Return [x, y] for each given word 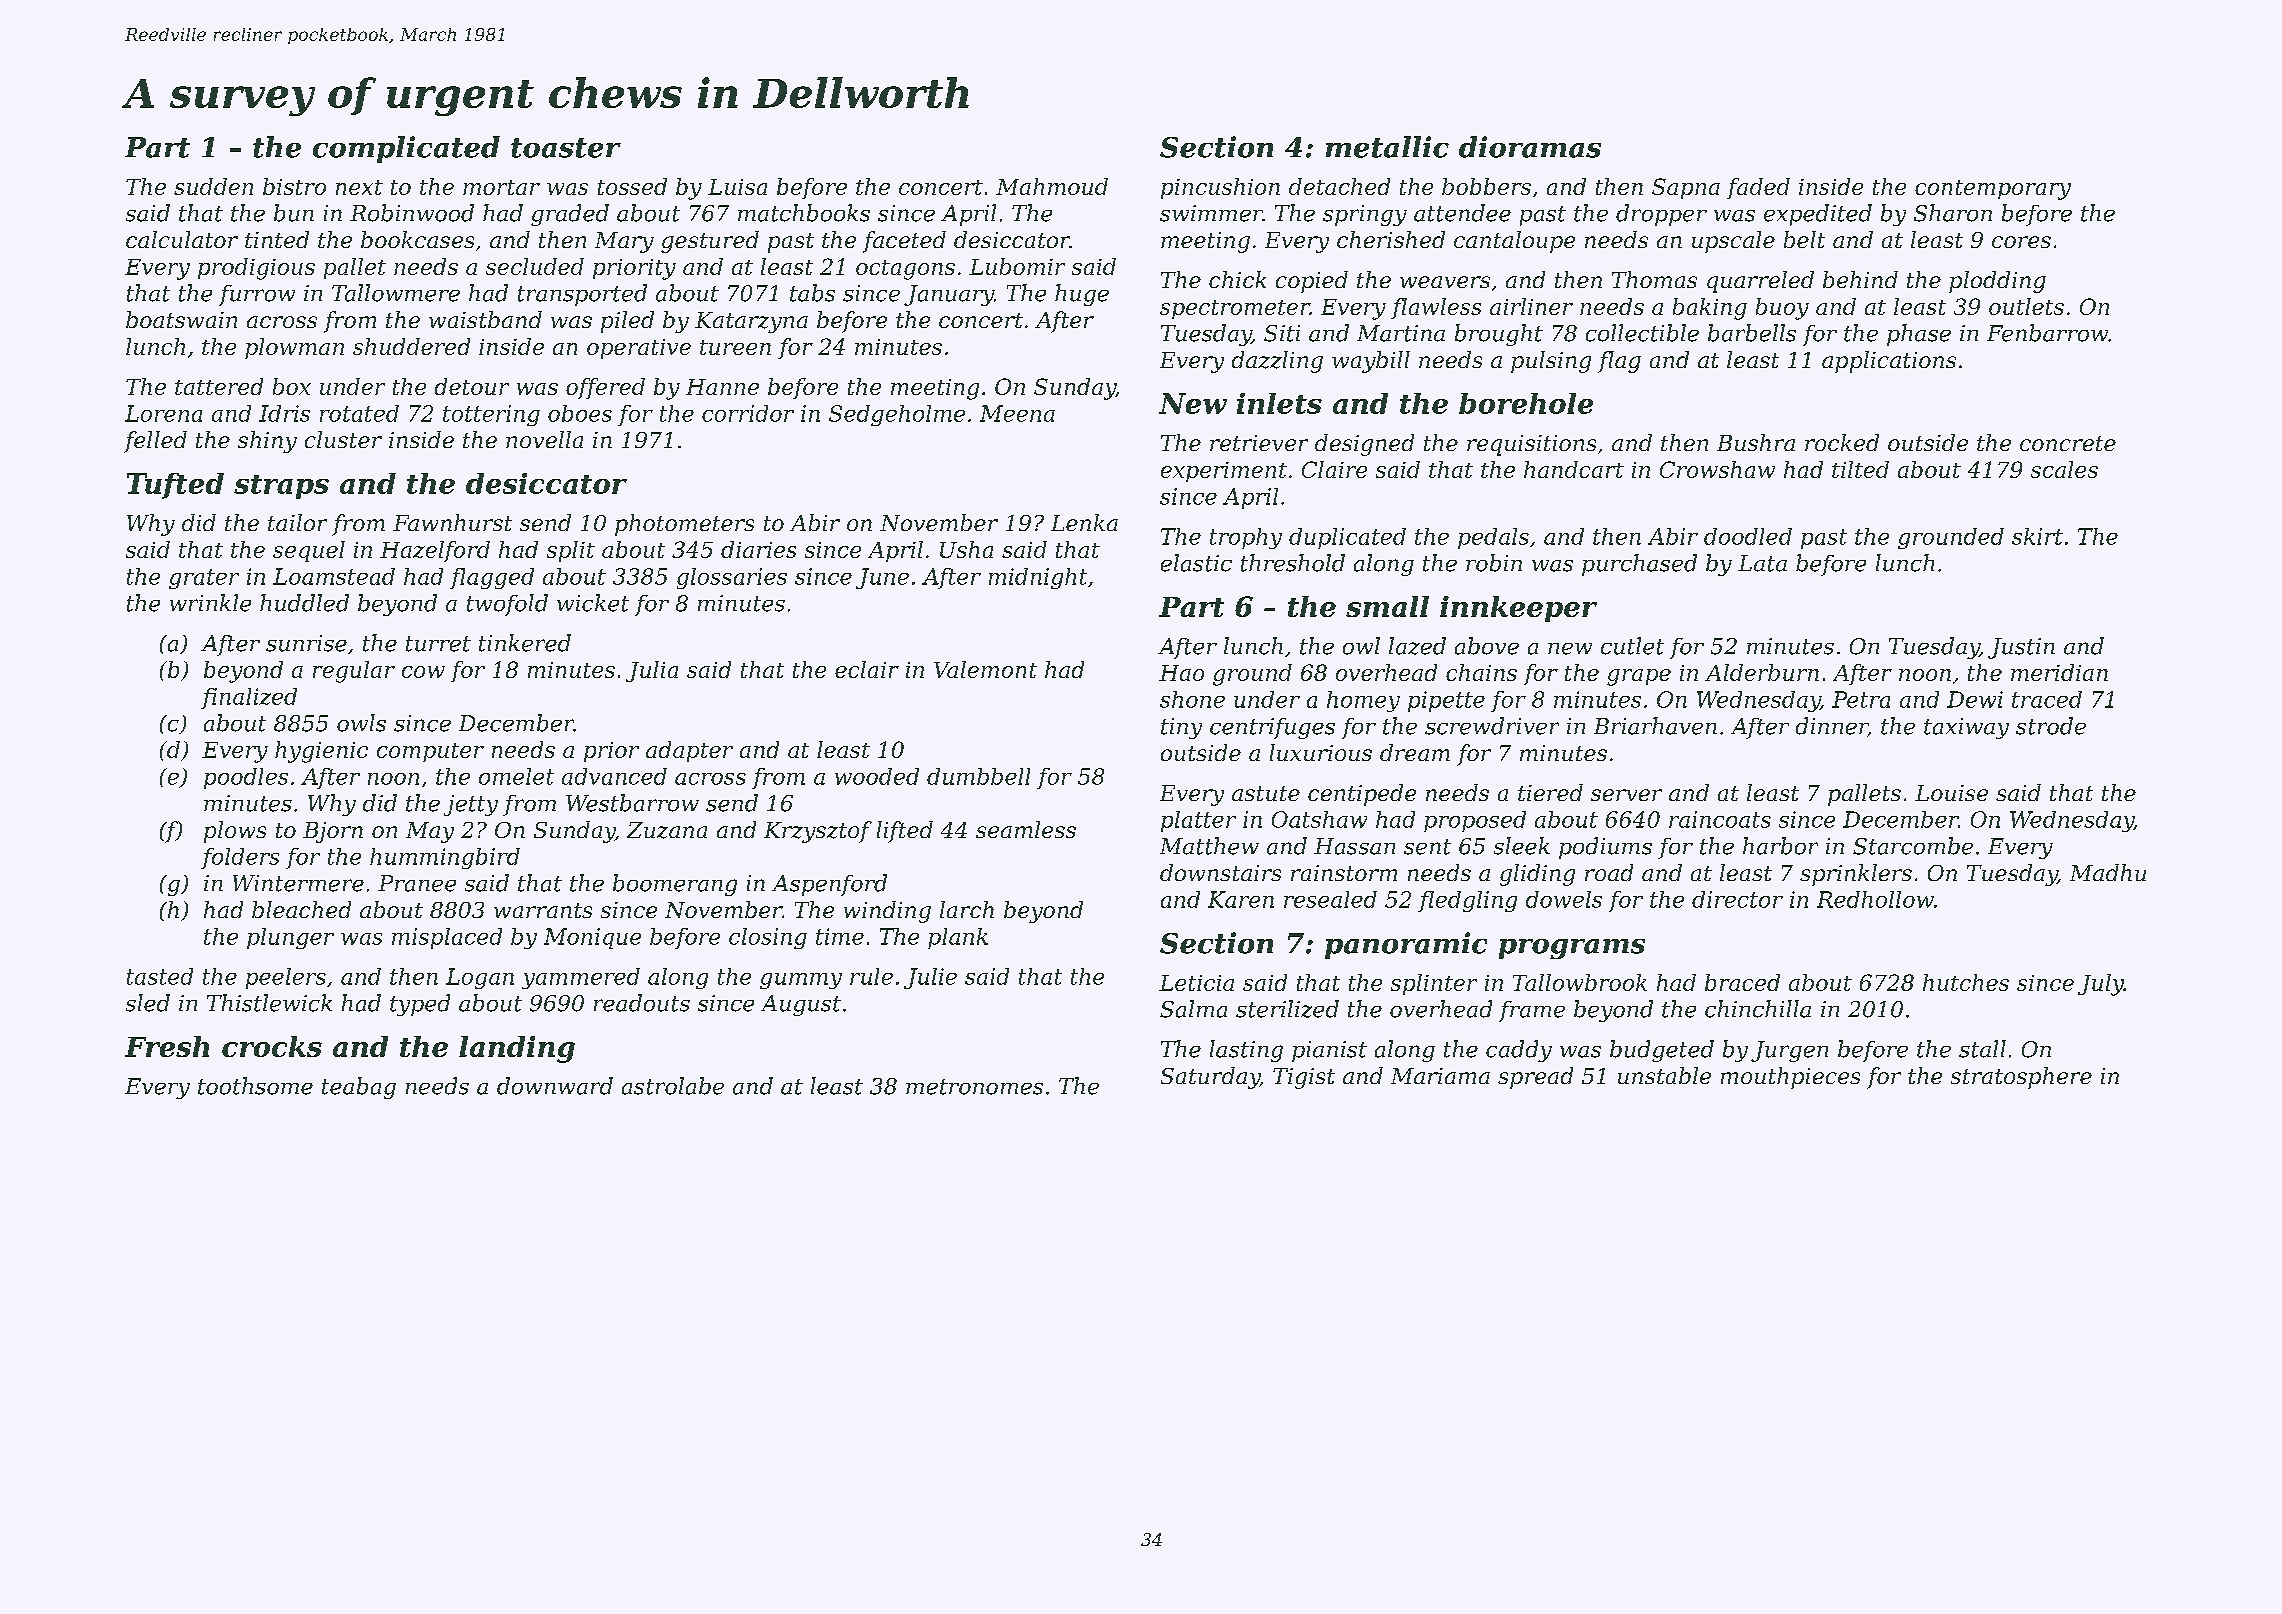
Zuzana [667, 830]
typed [420, 1005]
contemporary [1993, 190]
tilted [1860, 469]
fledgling [1467, 901]
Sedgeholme [897, 415]
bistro [294, 186]
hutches [1966, 982]
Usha [966, 549]
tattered [219, 386]
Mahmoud [1052, 186]
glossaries [732, 578]
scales [2064, 469]
